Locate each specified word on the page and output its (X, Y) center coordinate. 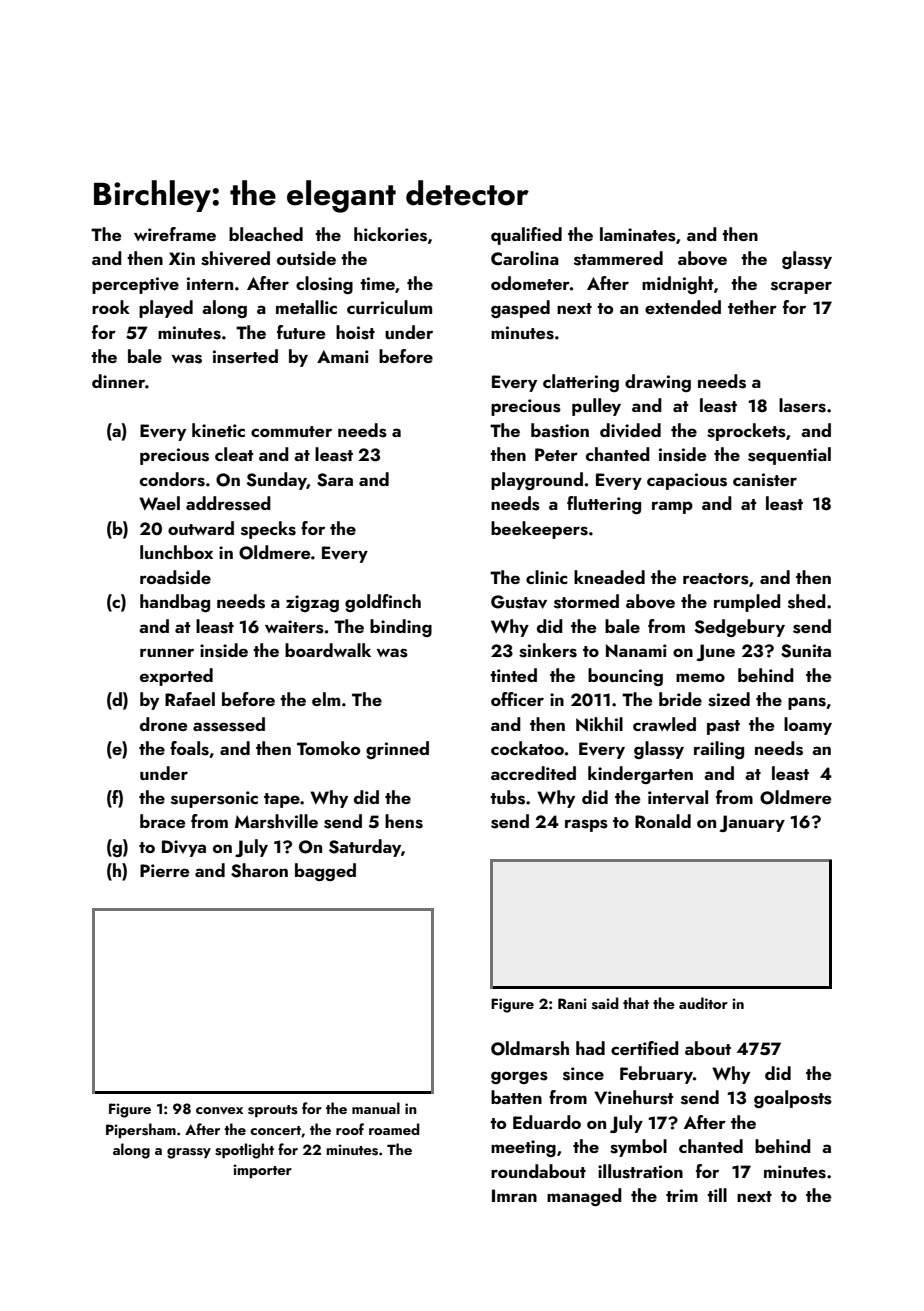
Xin (182, 258)
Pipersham (141, 1130)
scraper (801, 287)
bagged (325, 872)
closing (324, 285)
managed (584, 1197)
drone (163, 724)
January (752, 823)
